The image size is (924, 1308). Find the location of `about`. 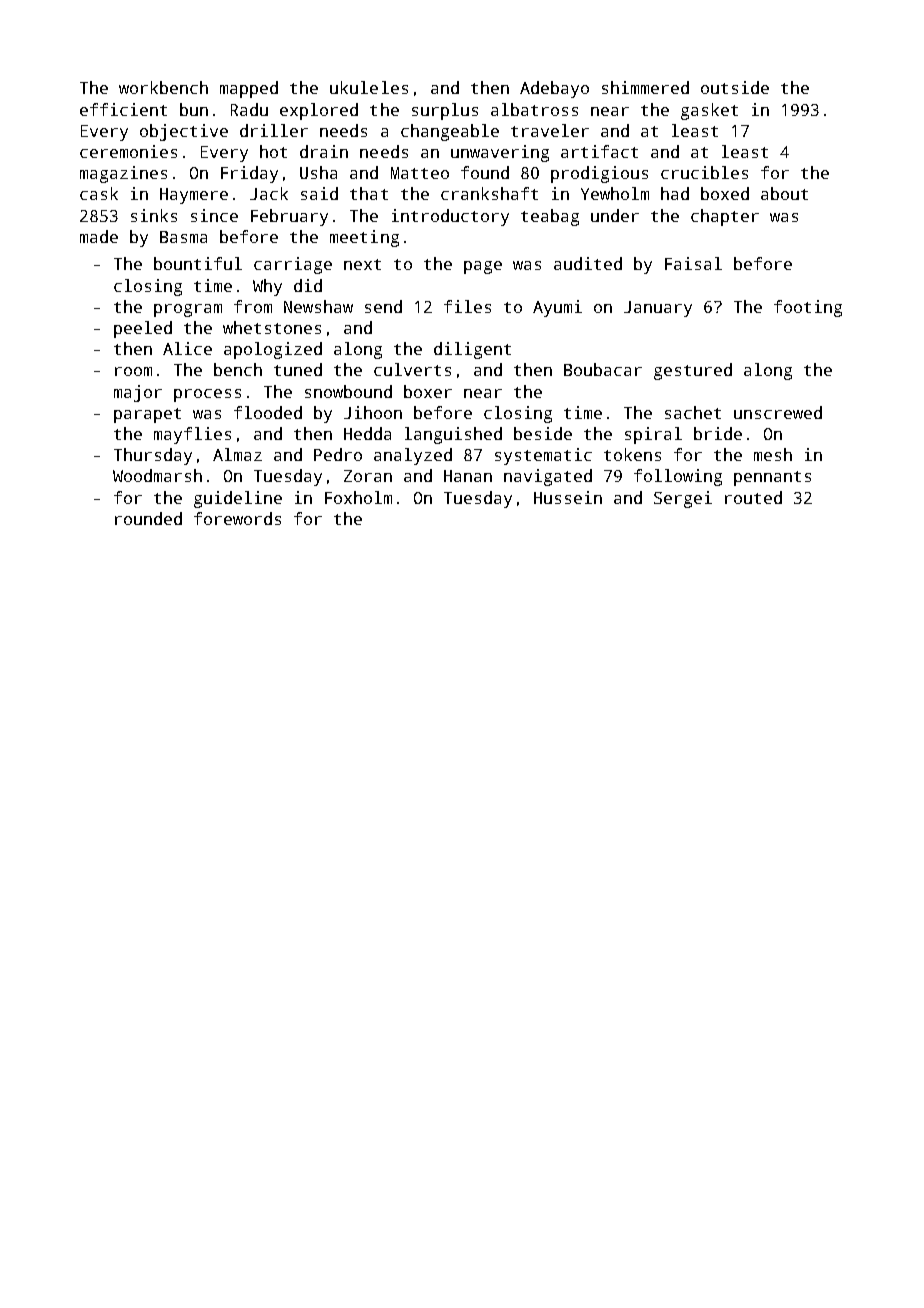

about is located at coordinates (784, 193).
